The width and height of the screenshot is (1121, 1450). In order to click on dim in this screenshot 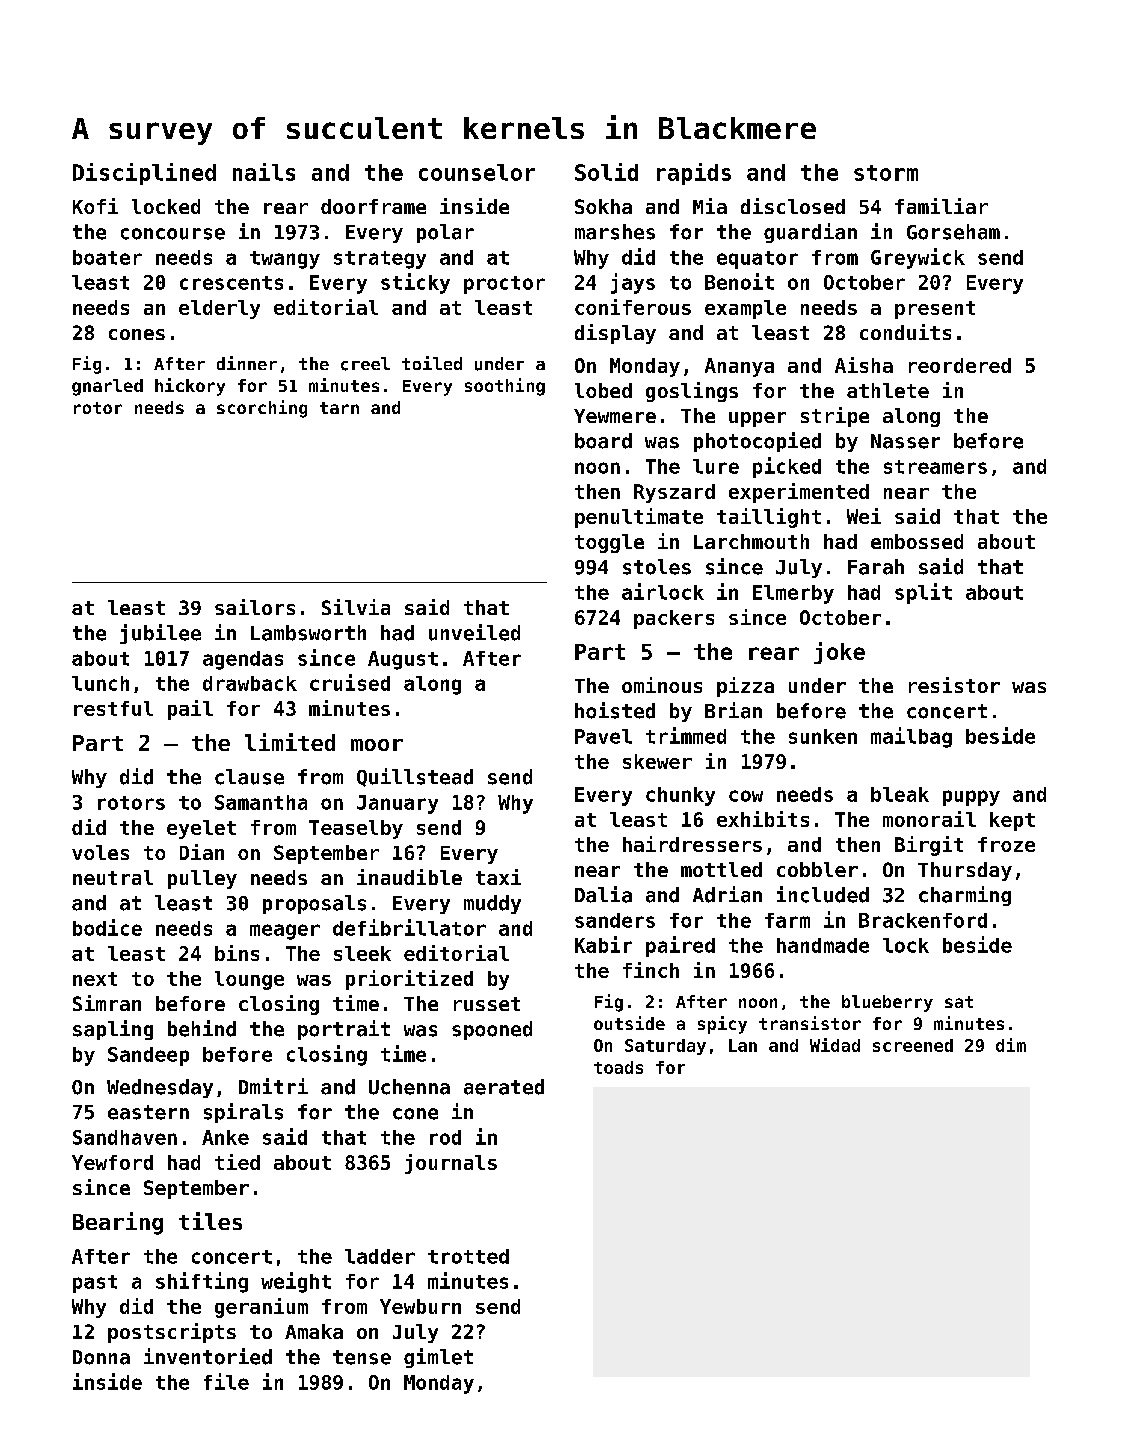, I will do `click(1011, 1045)`.
